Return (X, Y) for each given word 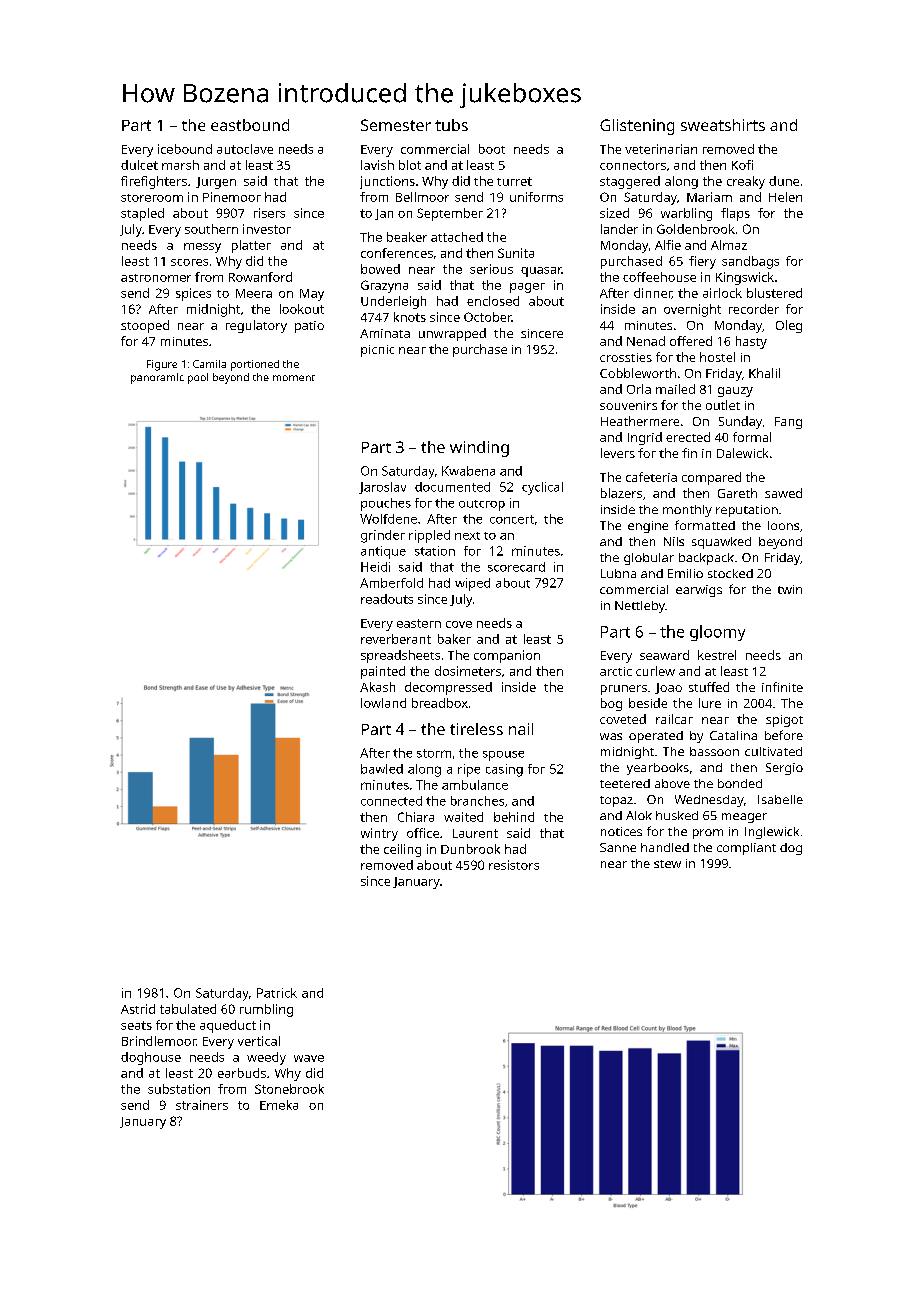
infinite (782, 687)
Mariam (709, 197)
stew (667, 864)
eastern (419, 623)
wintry (379, 834)
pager (527, 288)
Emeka (279, 1105)
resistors (514, 865)
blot (410, 165)
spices (193, 294)
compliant (746, 849)
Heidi (375, 567)
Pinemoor (232, 197)
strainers (202, 1105)
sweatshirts (723, 125)
